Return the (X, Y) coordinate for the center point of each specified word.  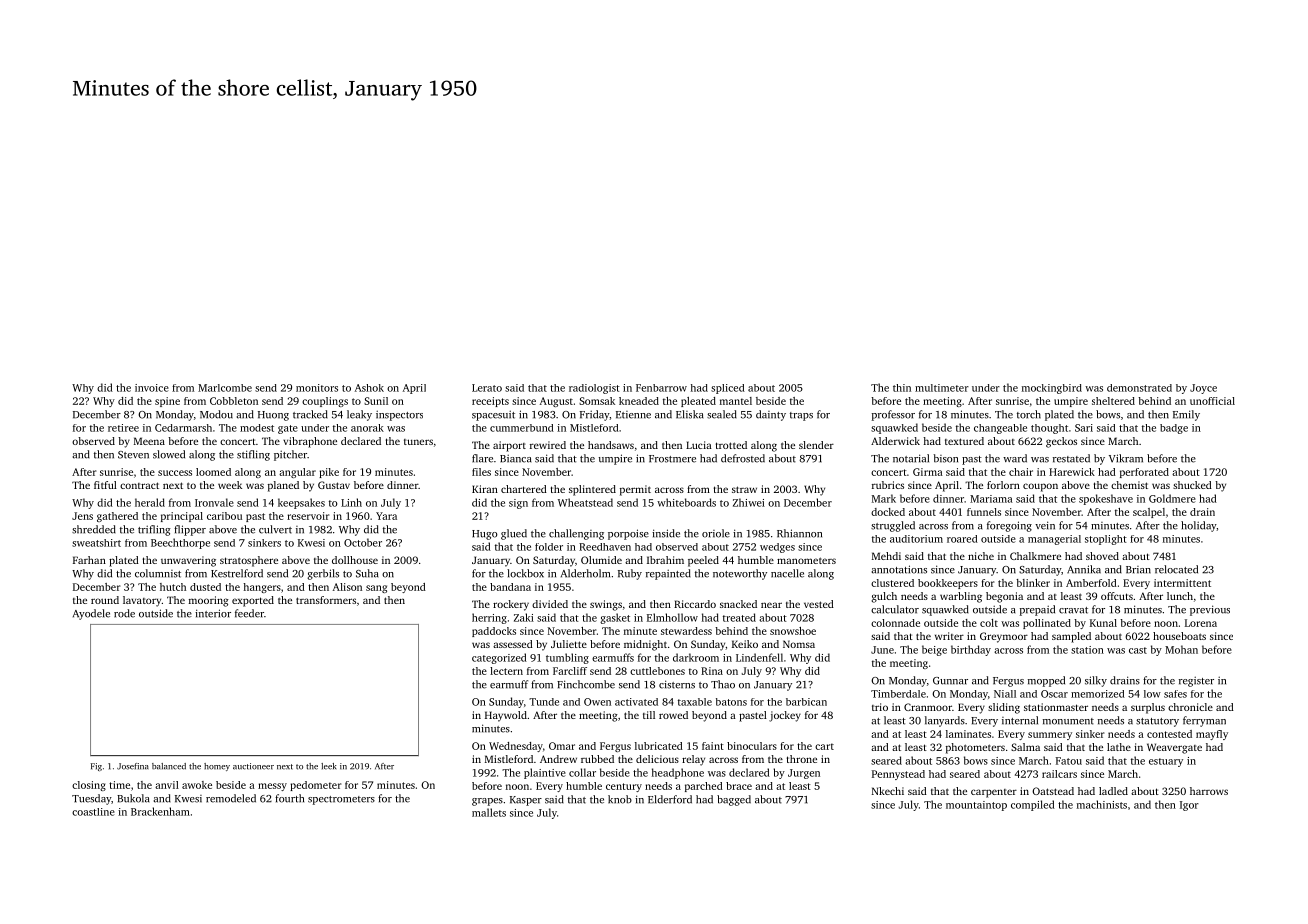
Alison (347, 587)
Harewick (1072, 472)
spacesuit (493, 415)
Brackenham (160, 811)
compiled (1033, 805)
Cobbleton (234, 401)
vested (819, 604)
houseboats (1179, 636)
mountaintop (976, 806)
